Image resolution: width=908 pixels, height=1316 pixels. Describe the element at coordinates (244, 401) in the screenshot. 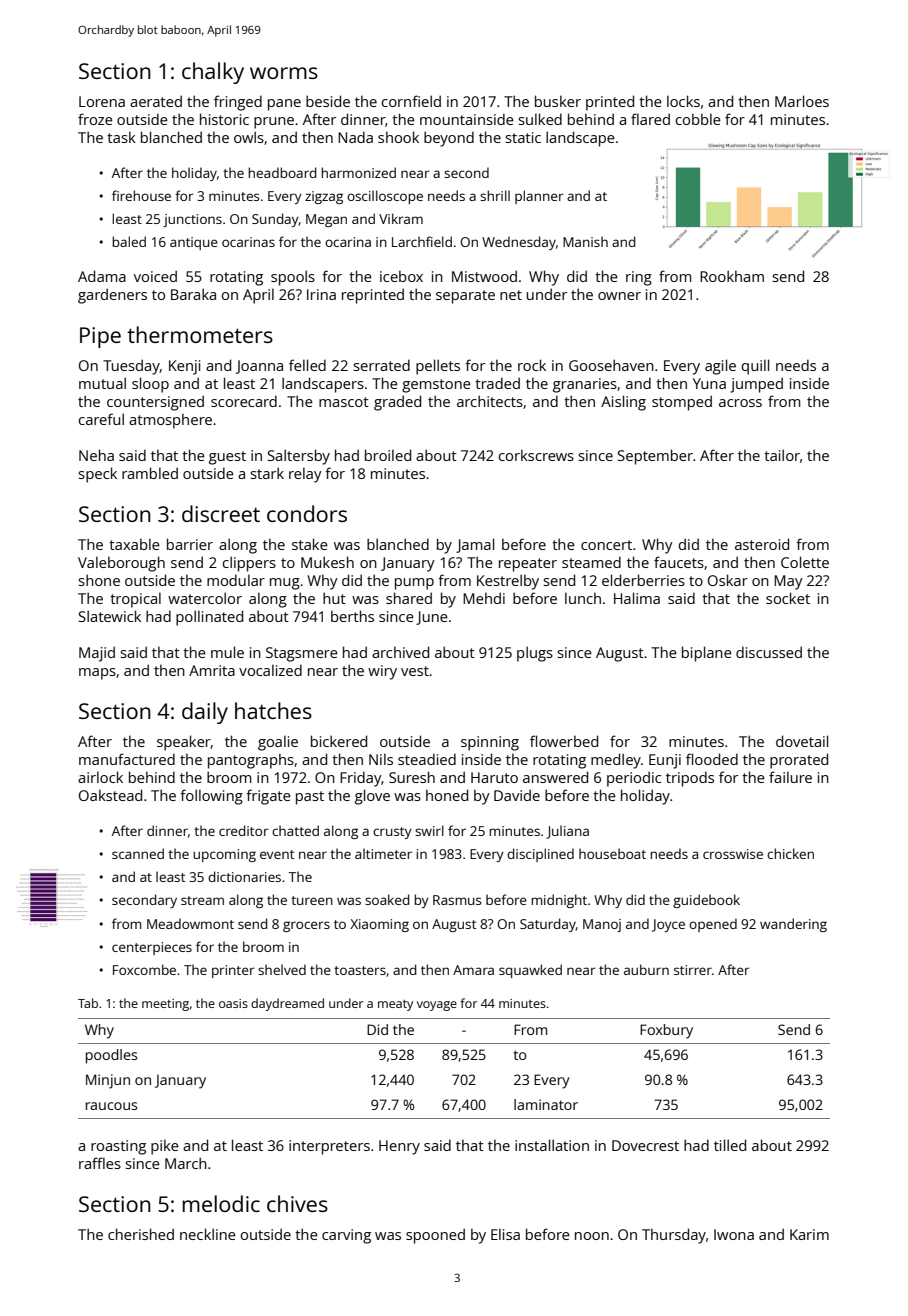

I see `scorecard` at that location.
